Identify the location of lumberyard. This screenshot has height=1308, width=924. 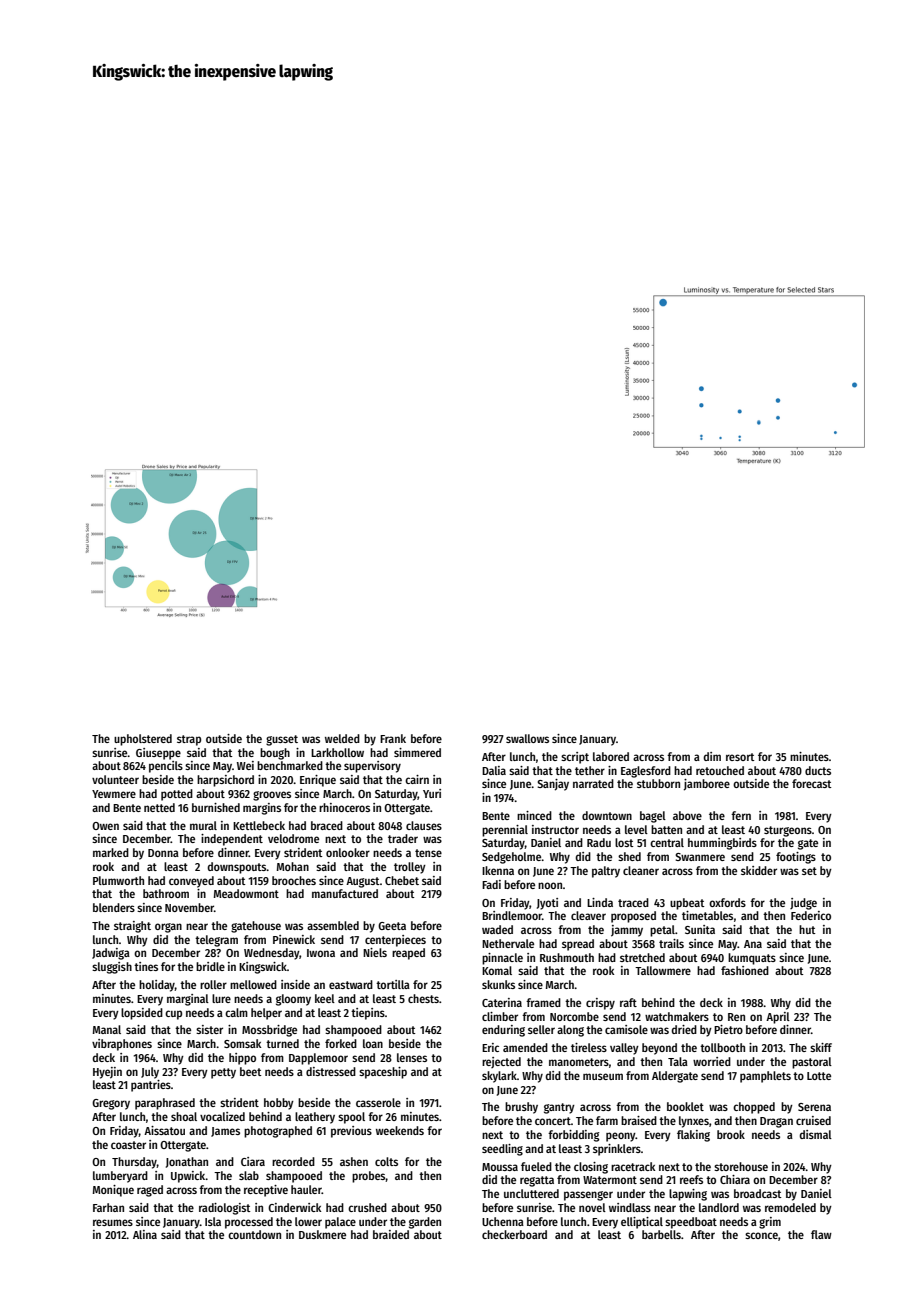
(120, 1177).
